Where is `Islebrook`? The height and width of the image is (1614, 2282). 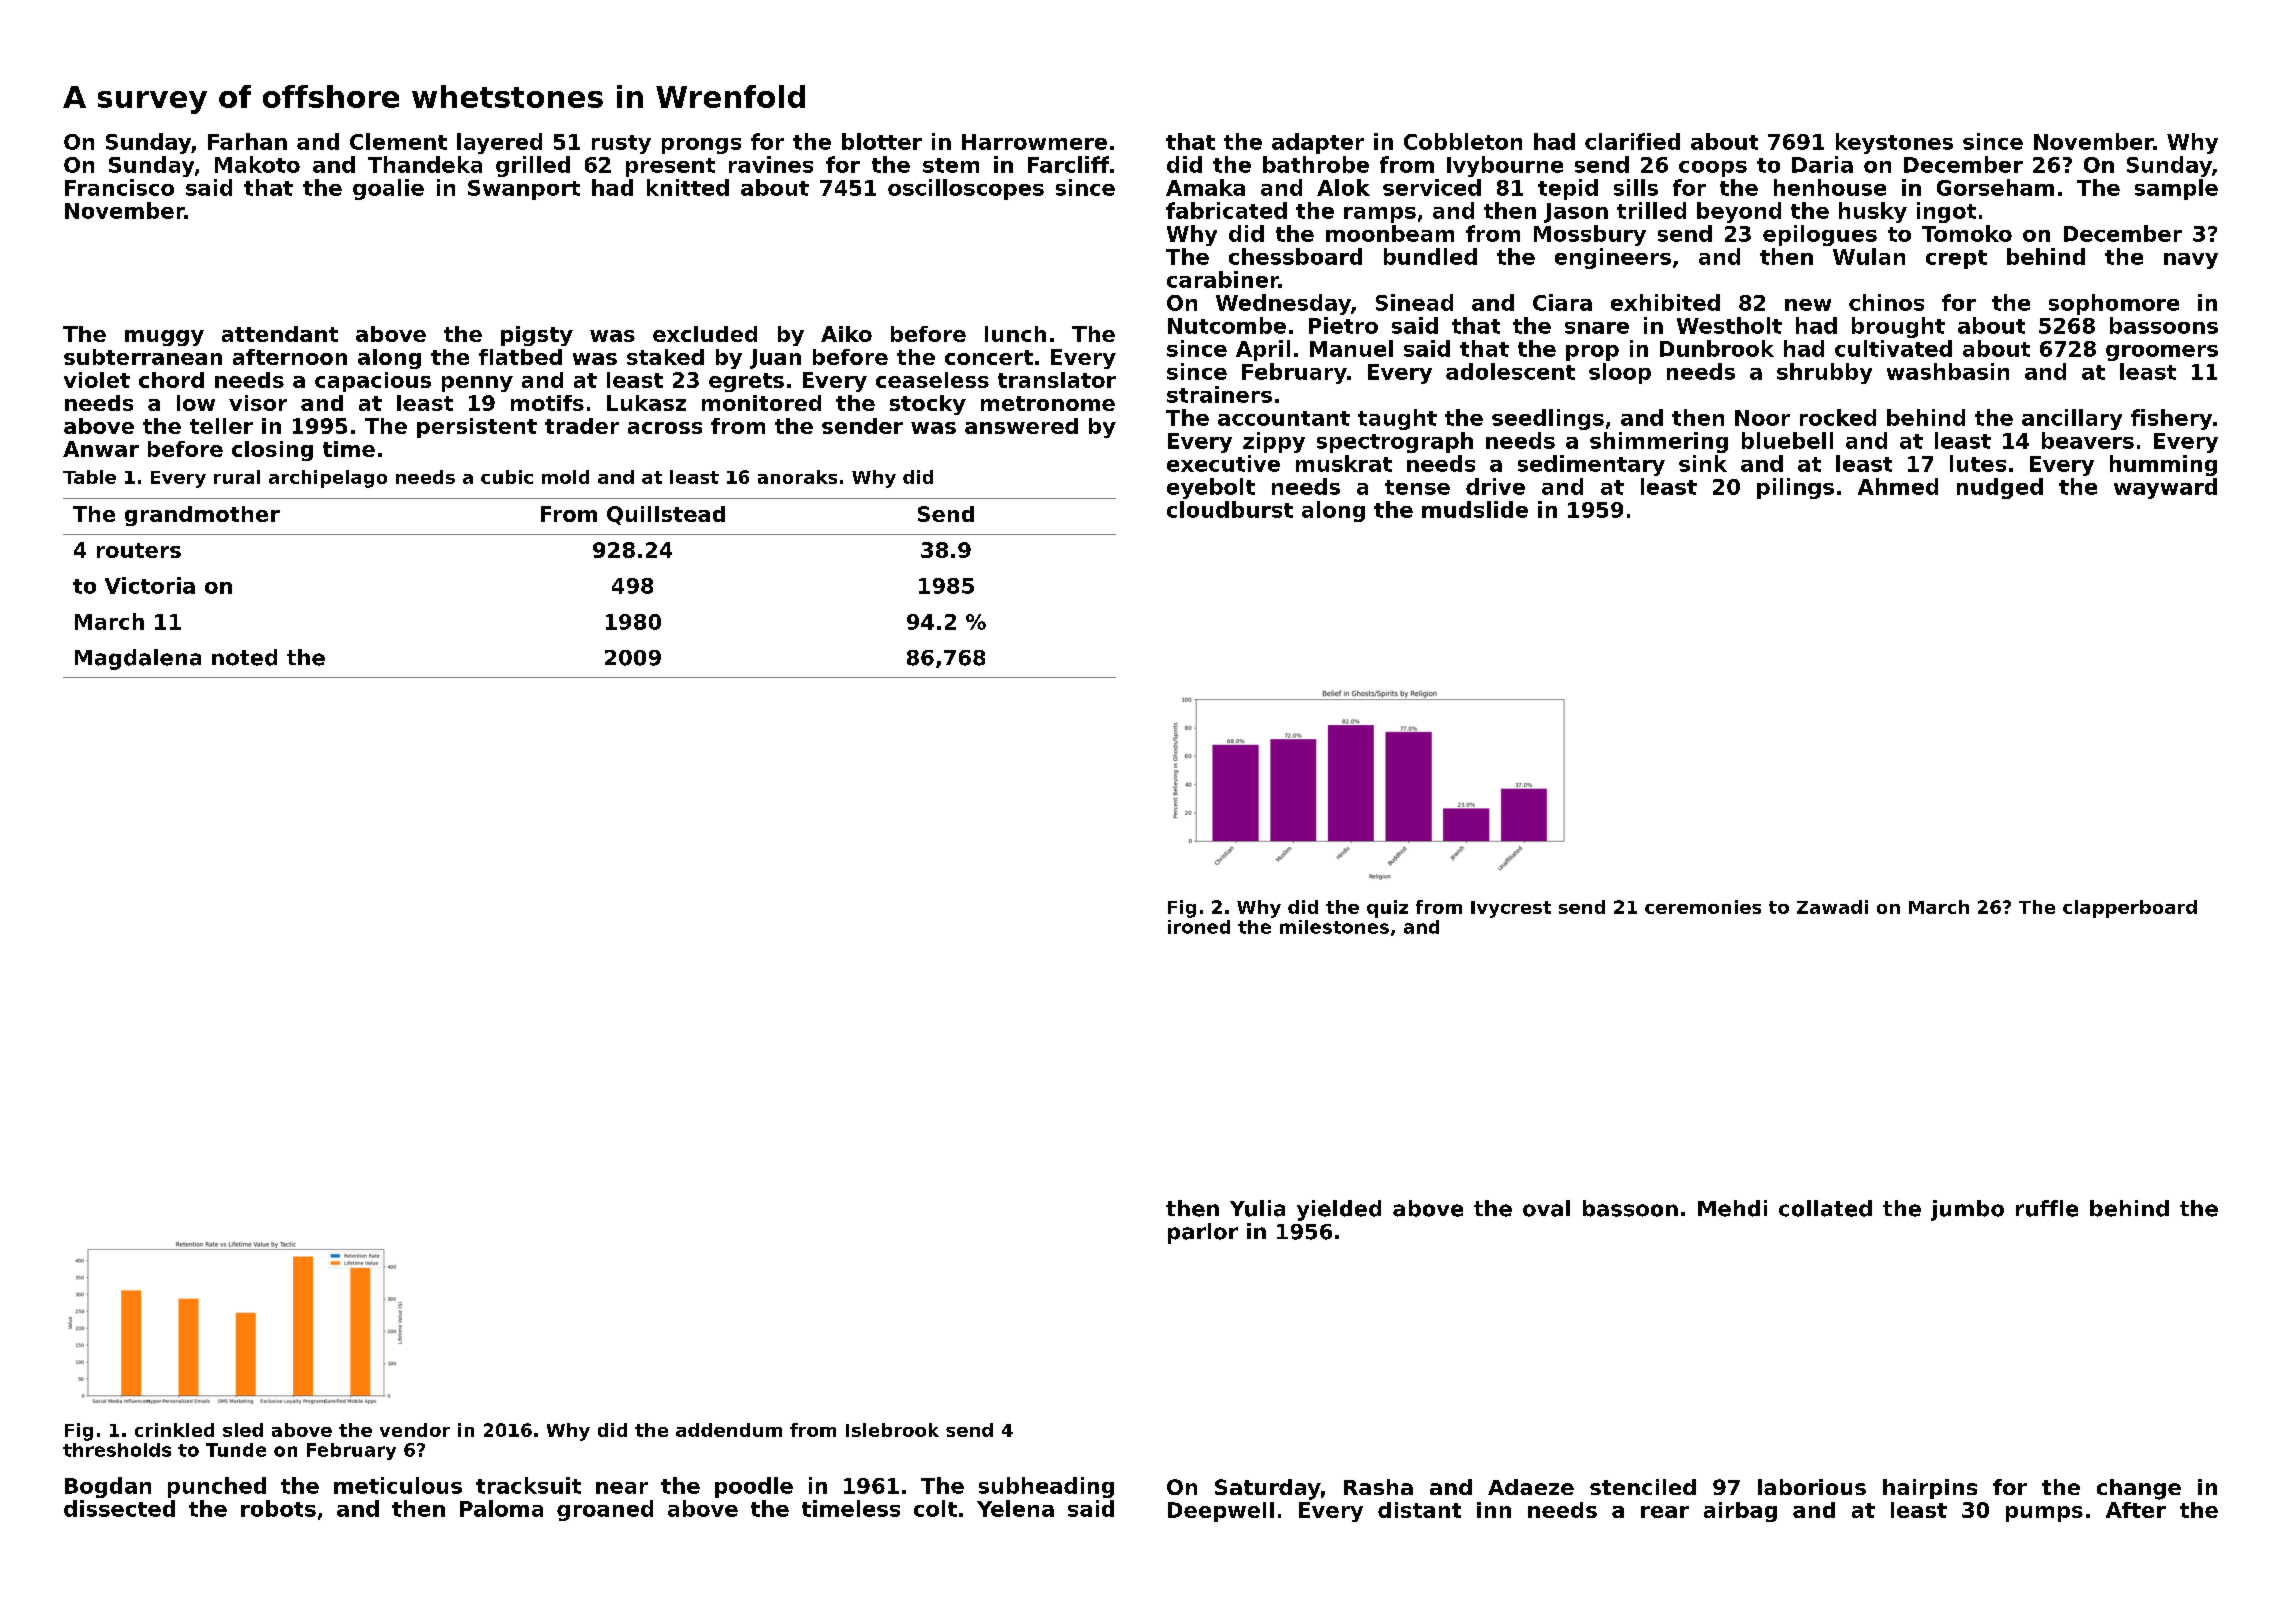 Islebrook is located at coordinates (892, 1430).
